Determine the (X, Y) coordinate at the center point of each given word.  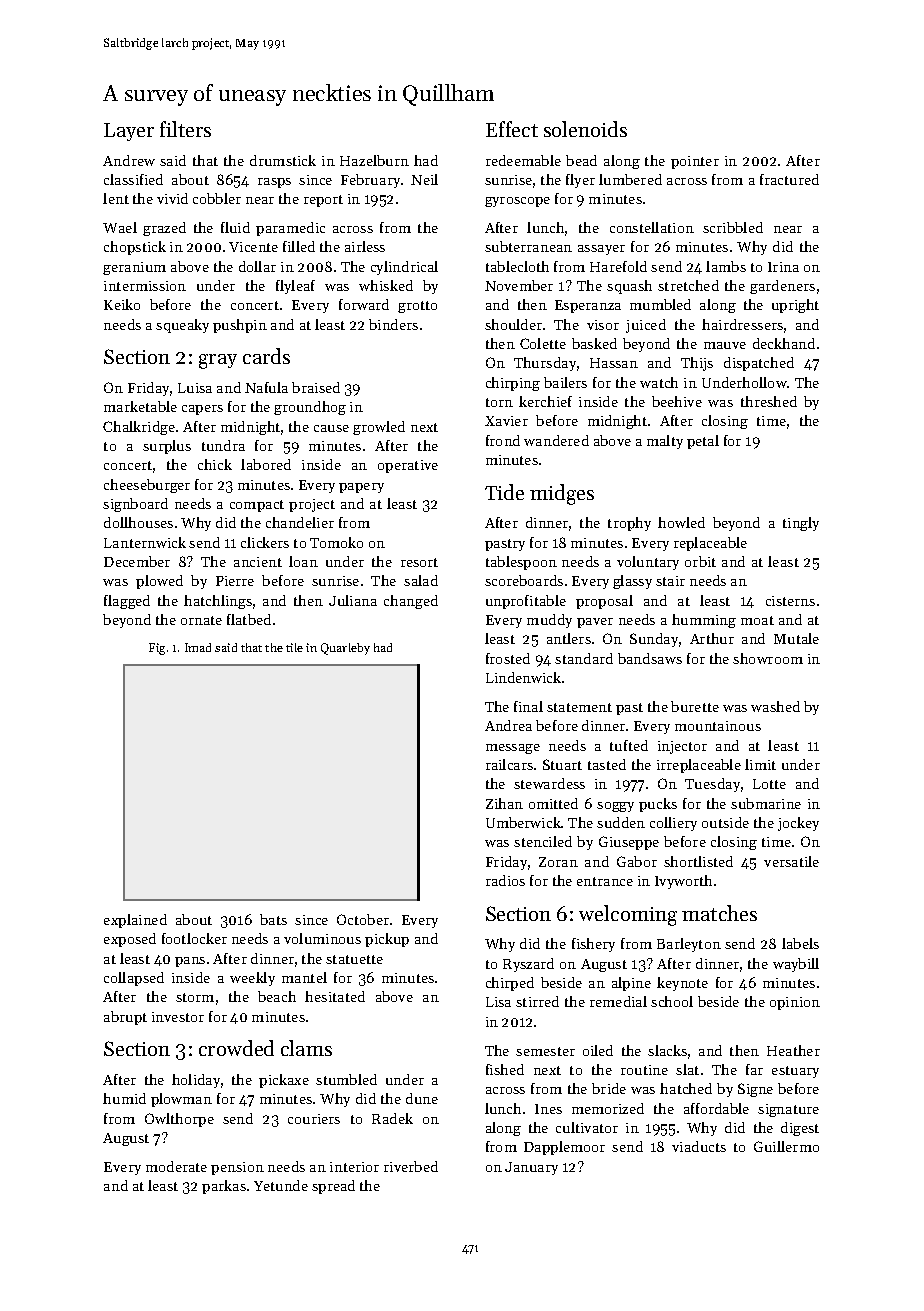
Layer (129, 132)
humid (124, 1098)
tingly (801, 524)
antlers (569, 638)
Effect (512, 129)
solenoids (585, 129)
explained (135, 921)
